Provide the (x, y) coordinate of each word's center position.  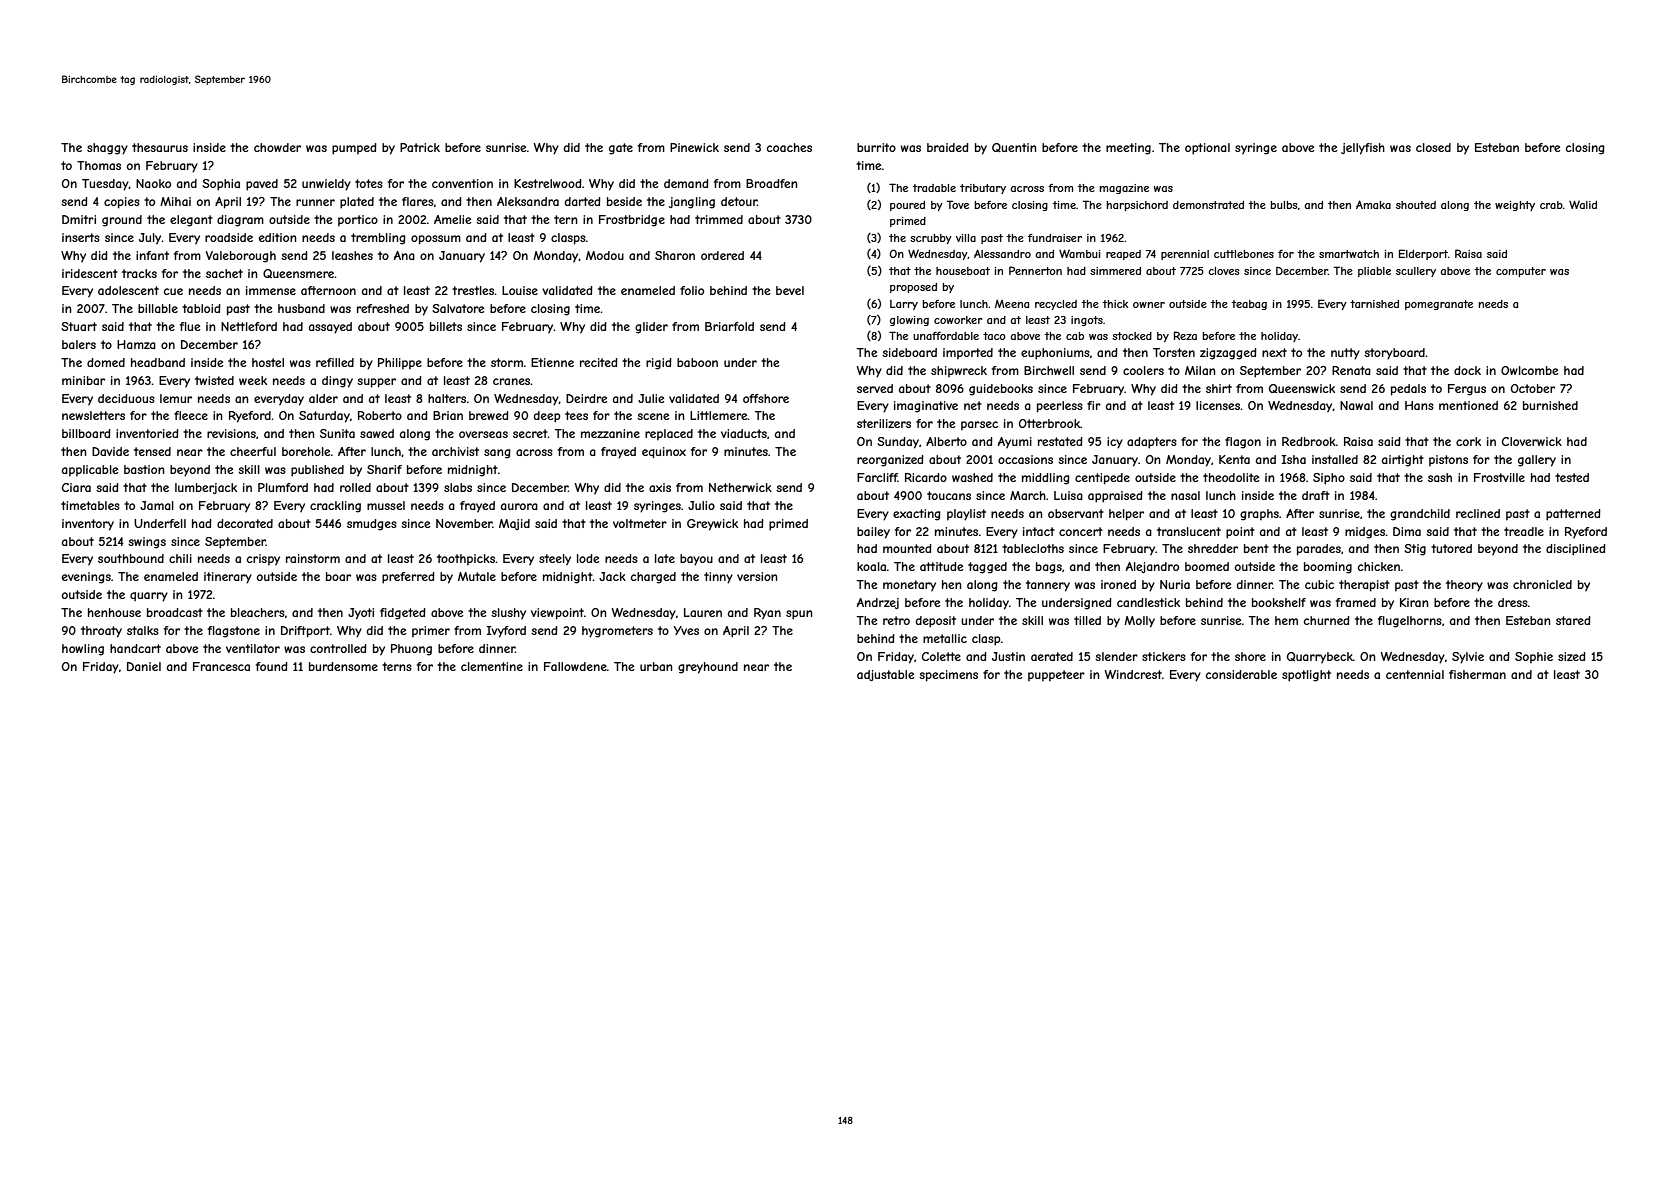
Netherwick (740, 487)
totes (369, 183)
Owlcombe (1529, 370)
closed (1433, 147)
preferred (408, 578)
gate (621, 149)
